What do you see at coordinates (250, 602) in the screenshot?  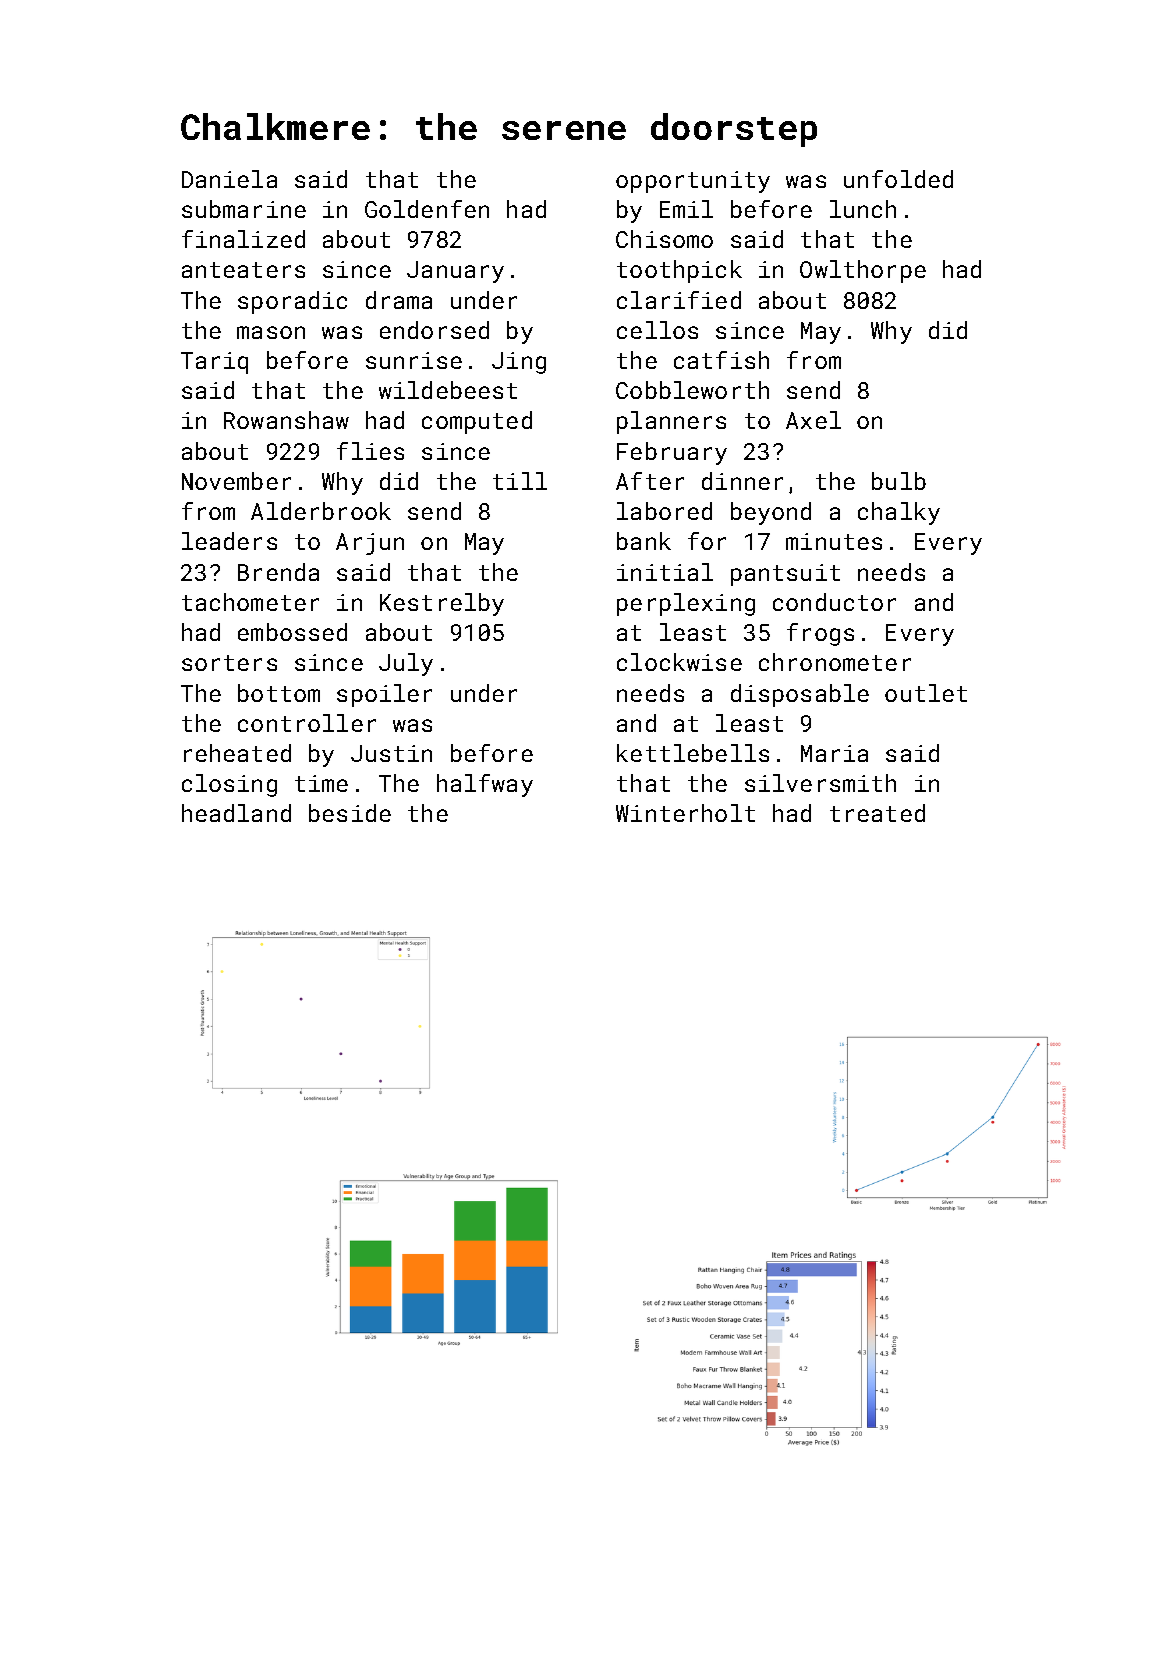 I see `tachometer` at bounding box center [250, 602].
